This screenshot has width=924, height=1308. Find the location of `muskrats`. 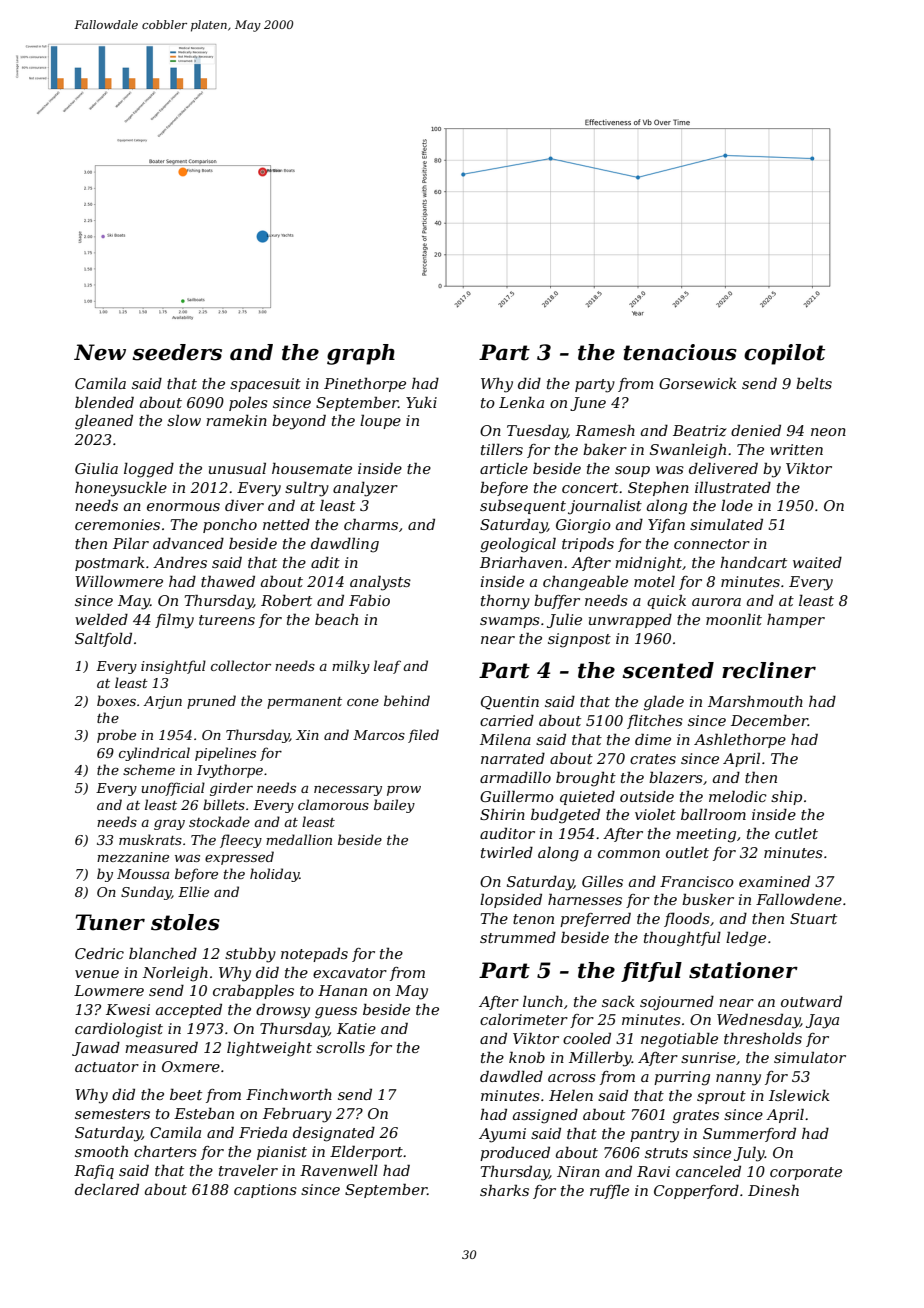

muskrats is located at coordinates (150, 839).
